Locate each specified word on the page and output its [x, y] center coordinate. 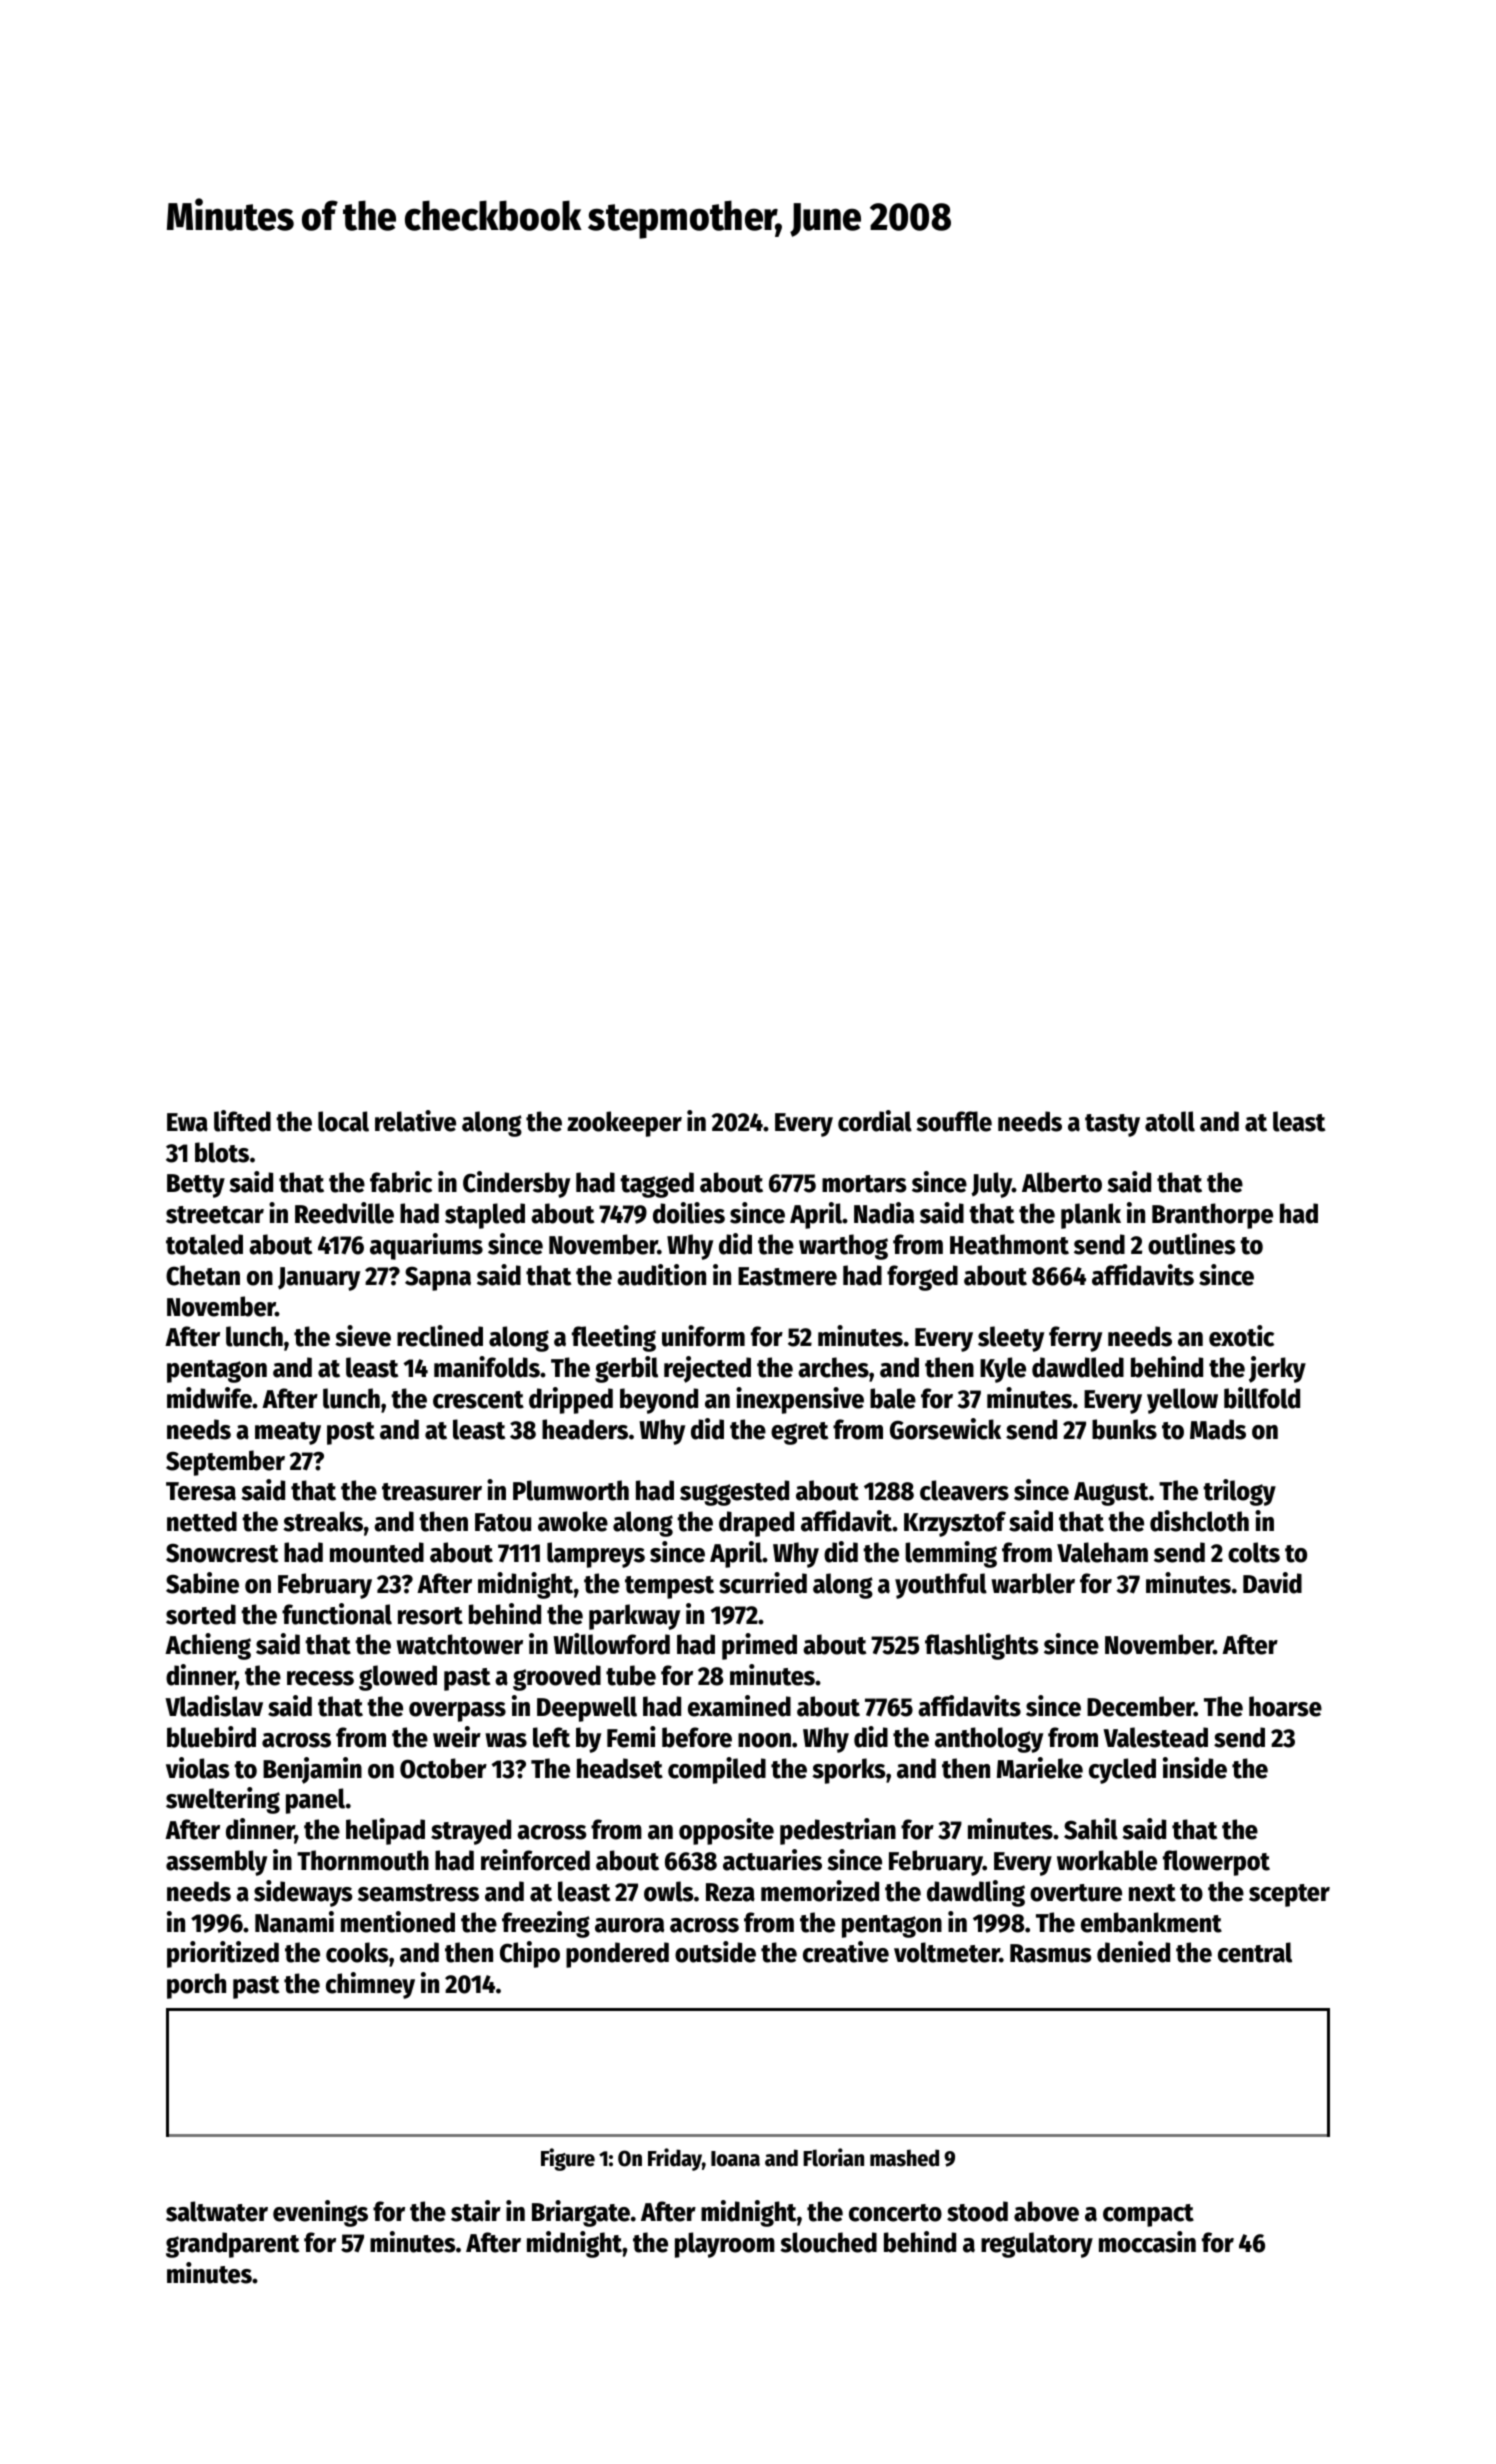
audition [661, 1275]
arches [833, 1367]
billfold [1262, 1398]
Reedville [344, 1213]
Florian [833, 2157]
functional [337, 1614]
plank [1091, 1216]
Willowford [611, 1644]
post [351, 1433]
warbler [1033, 1583]
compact [1148, 2215]
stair [476, 2211]
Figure [568, 2159]
